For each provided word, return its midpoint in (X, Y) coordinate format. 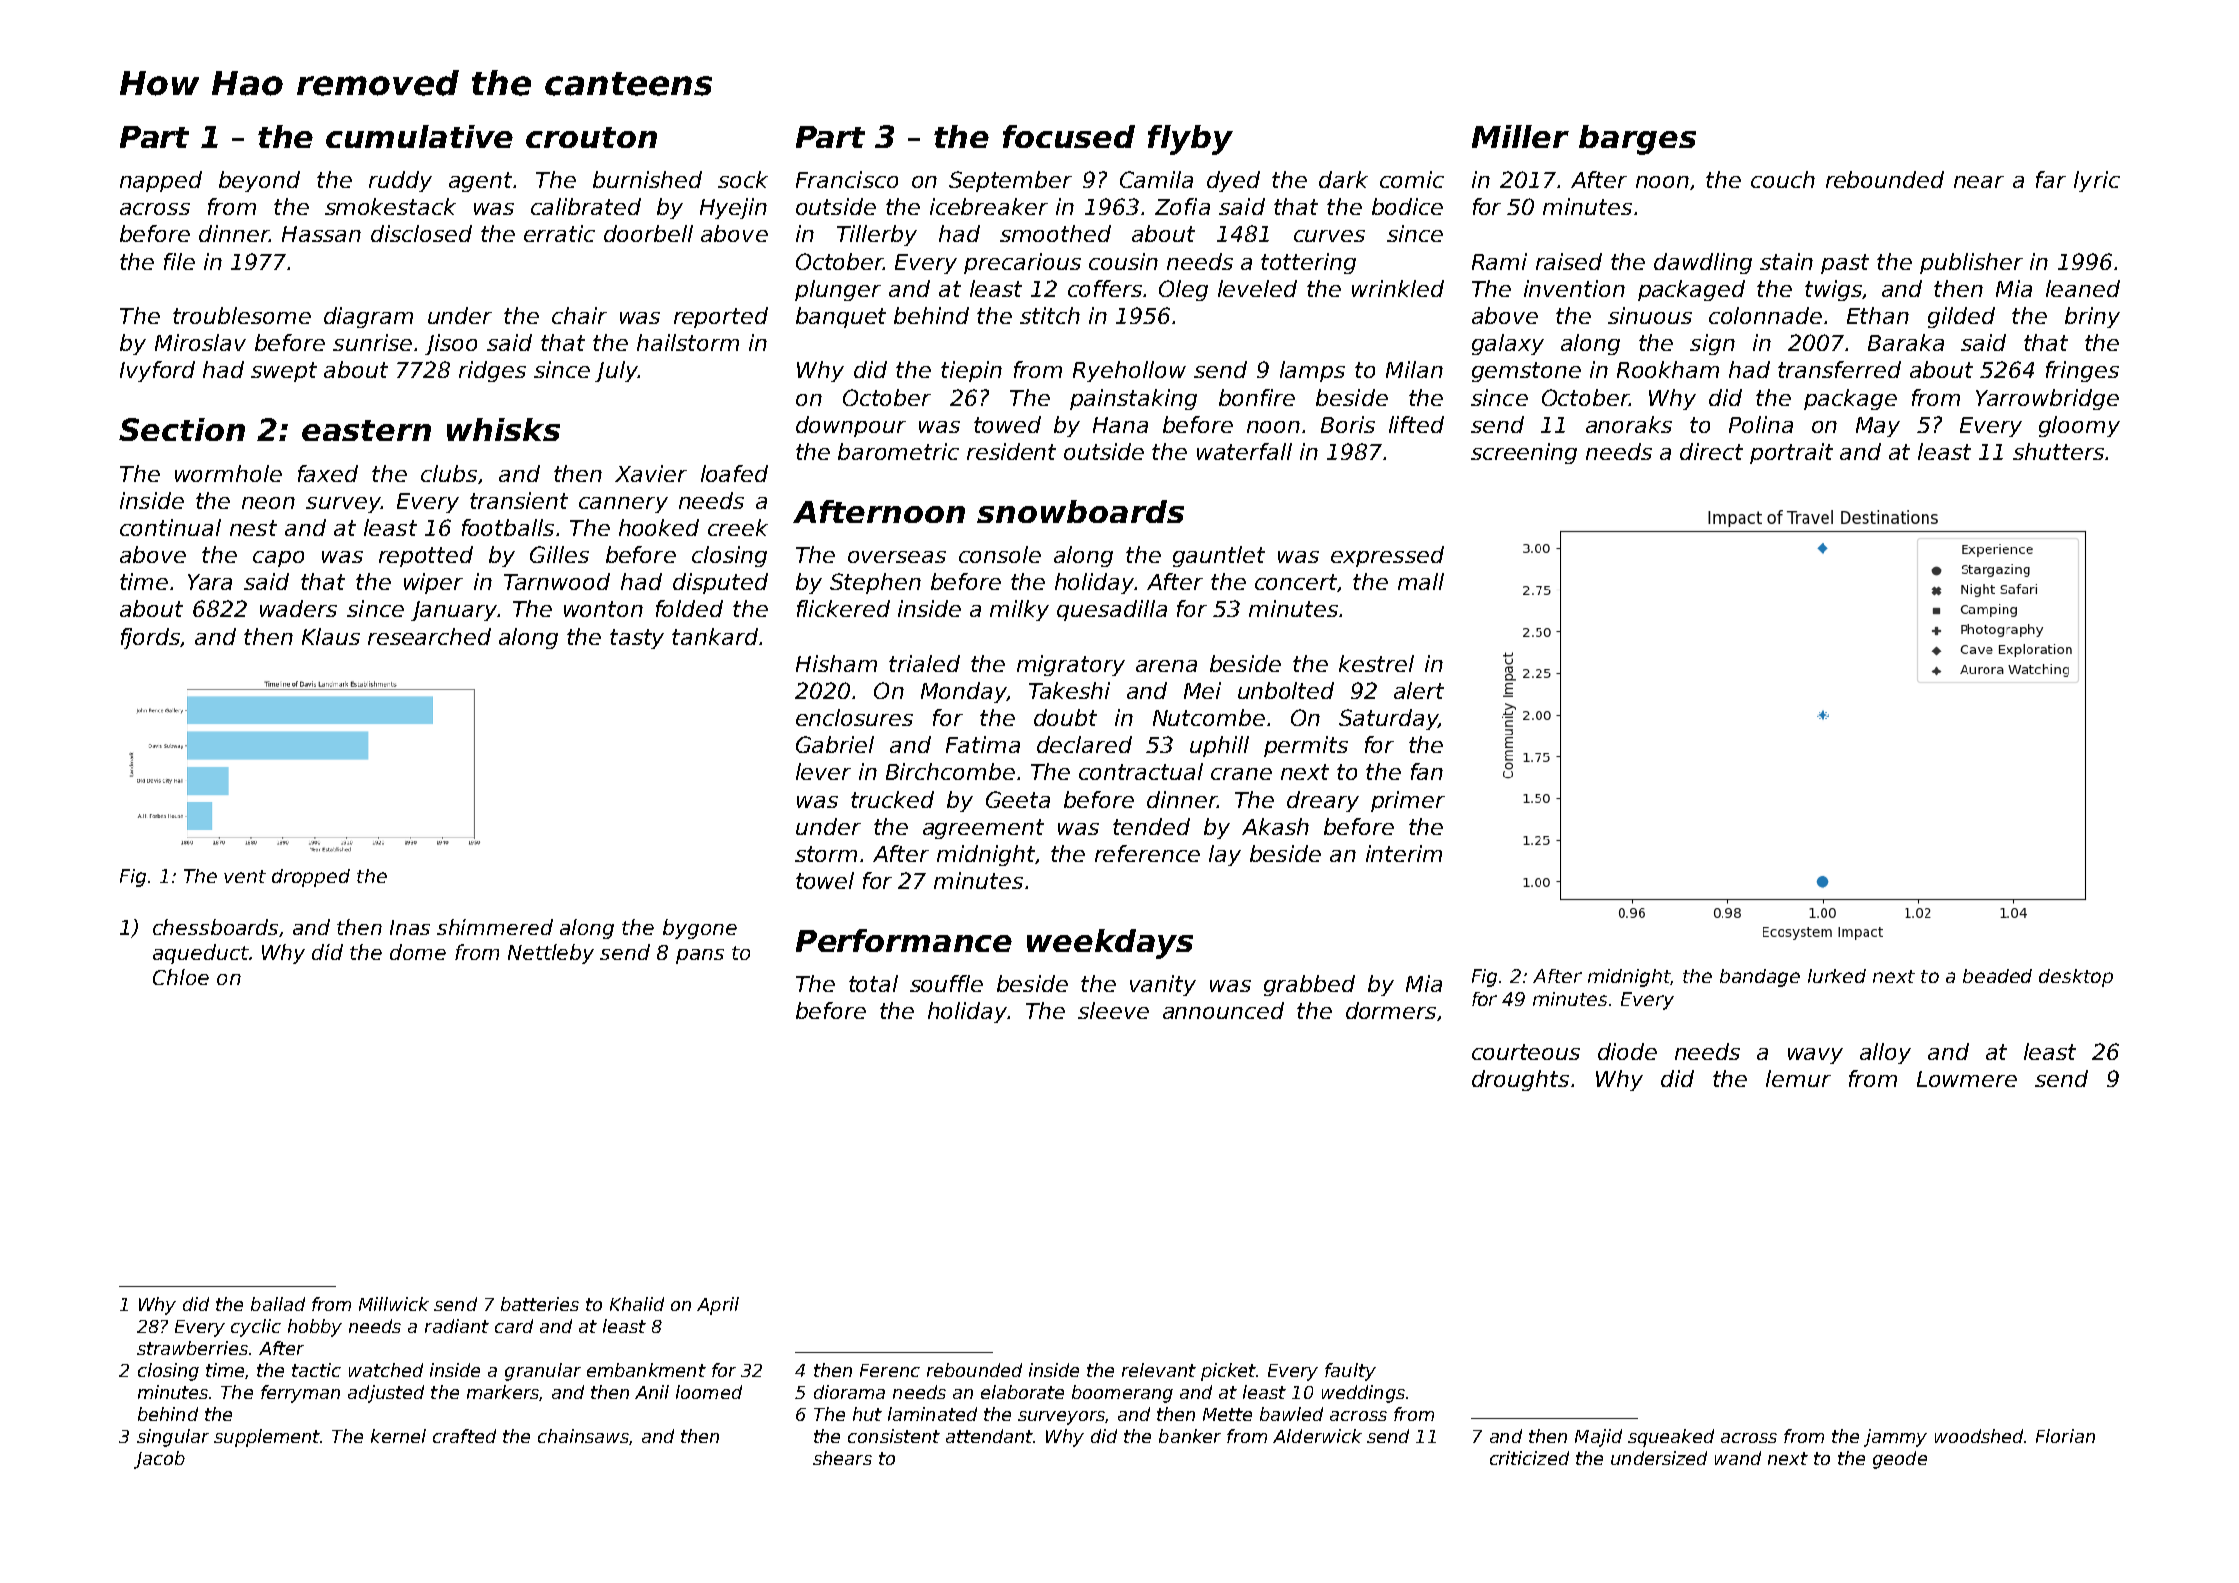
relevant (1159, 1370)
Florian (2065, 1436)
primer (1408, 801)
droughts (1520, 1080)
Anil (652, 1392)
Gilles (559, 554)
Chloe (181, 977)
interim (1404, 853)
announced (1223, 1010)
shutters (2058, 451)
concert (1296, 583)
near (1979, 182)
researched (429, 636)
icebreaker (989, 206)
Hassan (321, 234)
